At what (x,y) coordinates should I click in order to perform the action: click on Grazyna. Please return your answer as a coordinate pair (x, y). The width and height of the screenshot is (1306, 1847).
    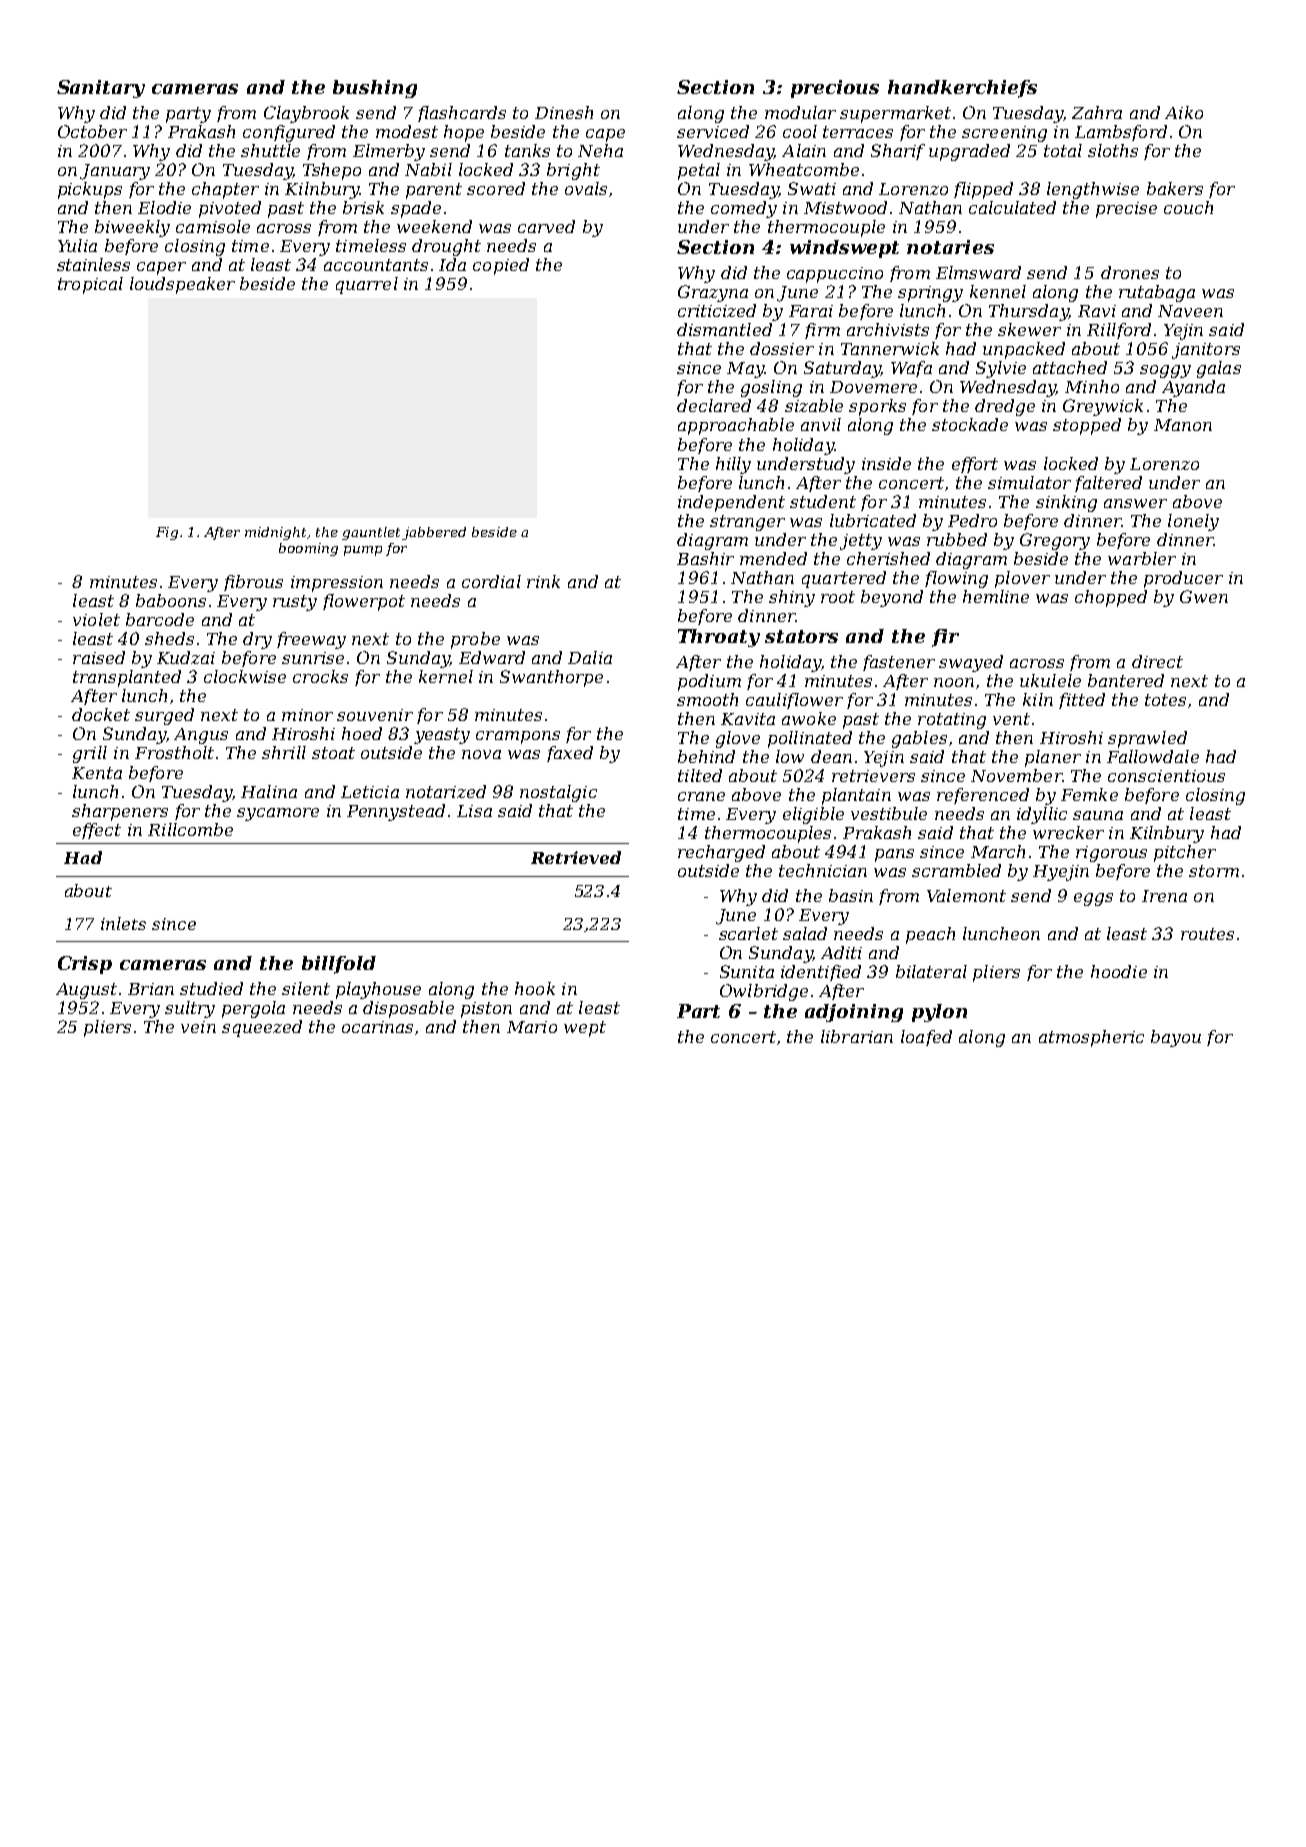
    Looking at the image, I should click on (713, 293).
